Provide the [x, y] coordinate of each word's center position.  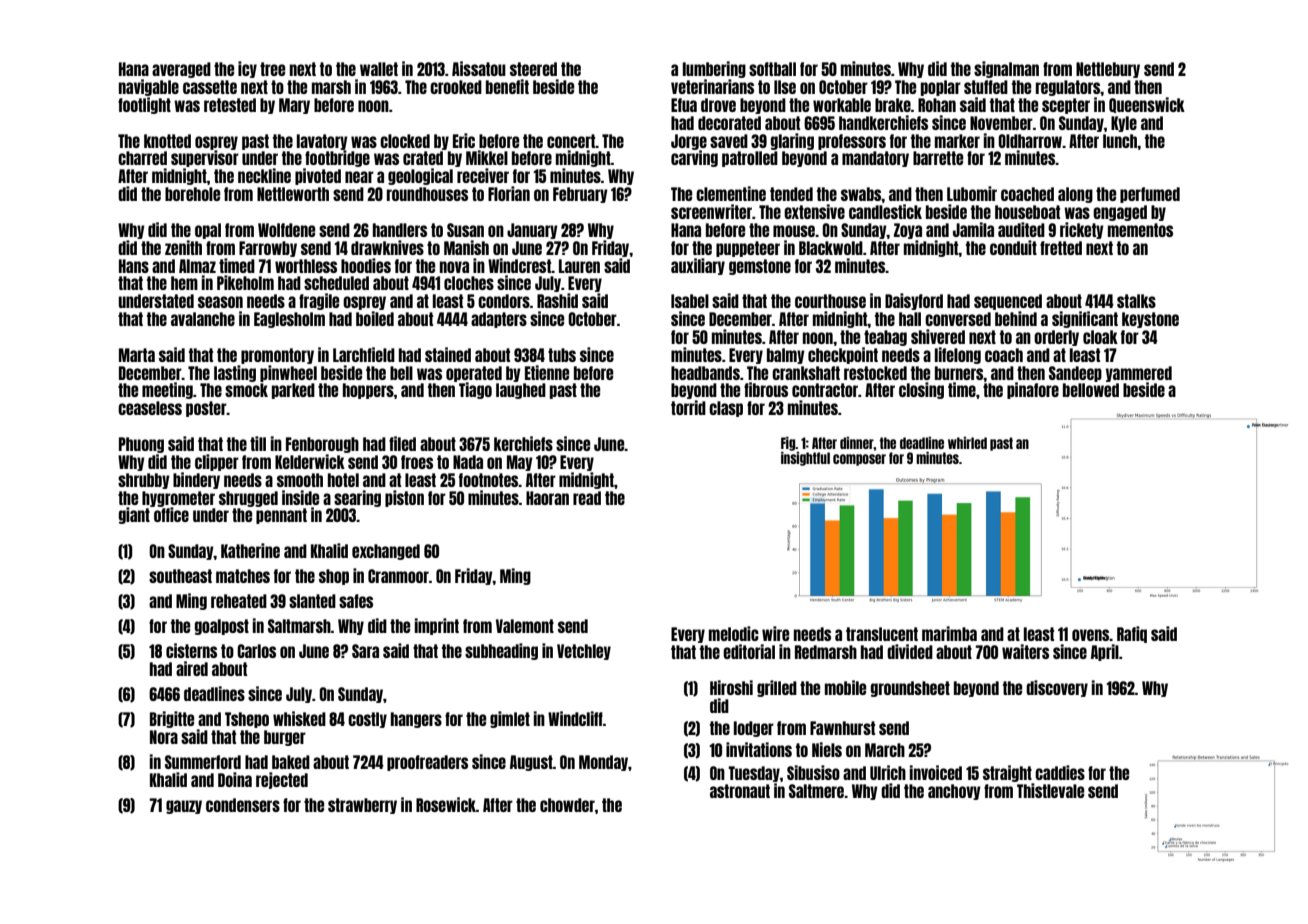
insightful [805, 459]
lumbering [714, 69]
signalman [1006, 69]
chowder [567, 805]
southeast [180, 576]
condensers [243, 805]
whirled [967, 443]
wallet [379, 69]
